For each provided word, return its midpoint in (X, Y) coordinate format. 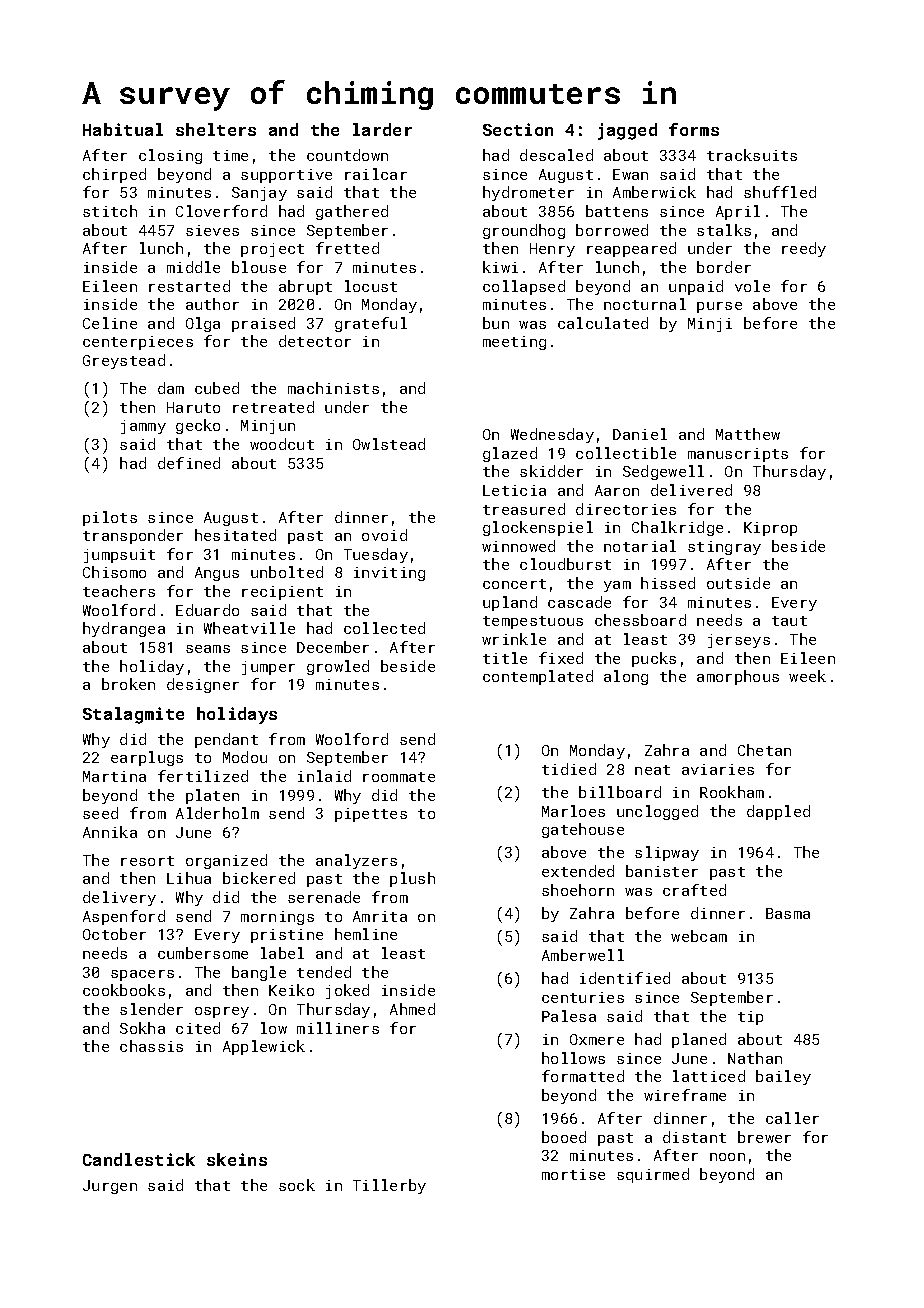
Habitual (123, 129)
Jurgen (110, 1187)
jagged (627, 131)
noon (727, 1157)
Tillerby (389, 1186)
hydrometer (528, 193)
